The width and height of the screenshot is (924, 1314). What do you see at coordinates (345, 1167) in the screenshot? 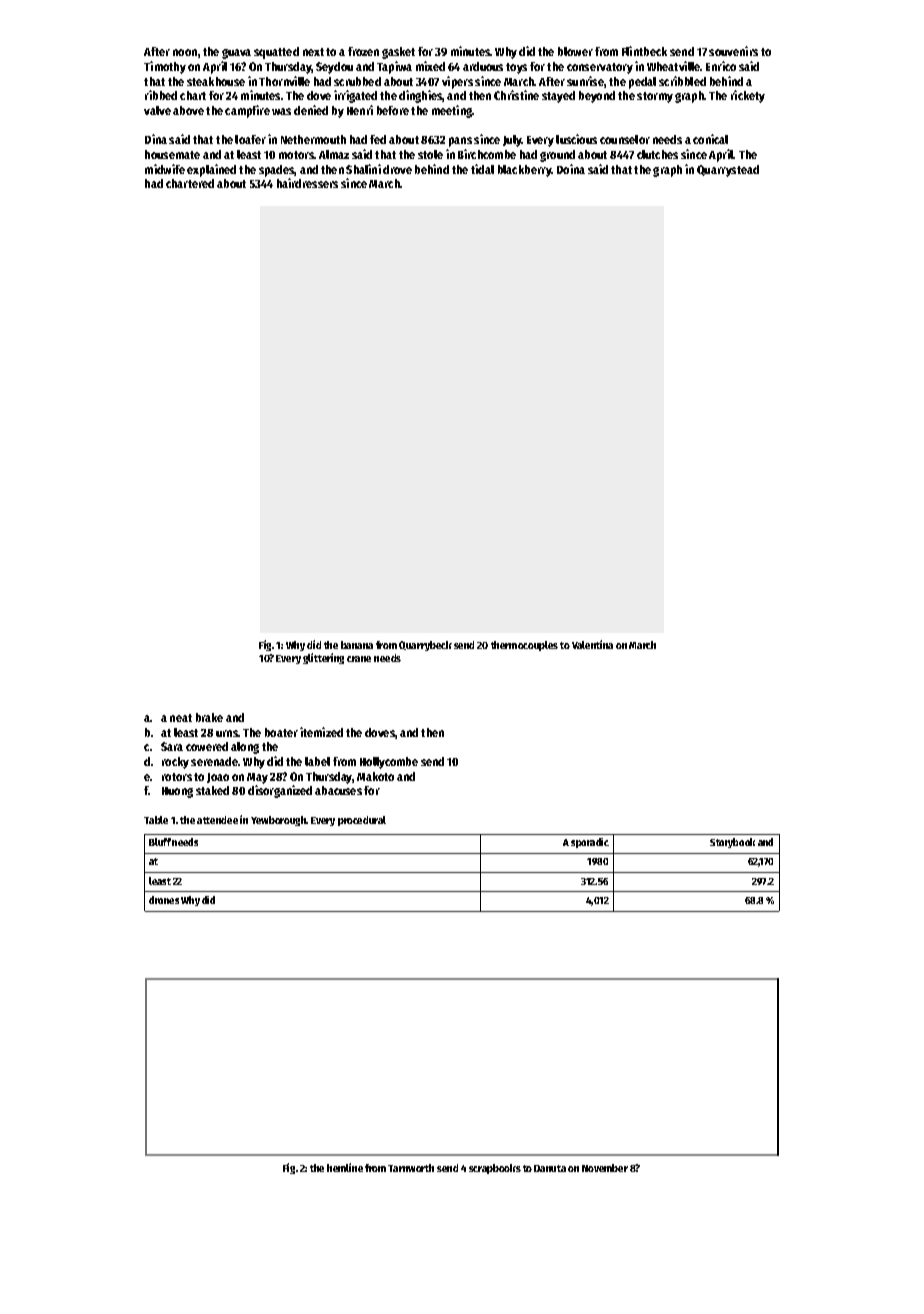
I see `hemline` at bounding box center [345, 1167].
